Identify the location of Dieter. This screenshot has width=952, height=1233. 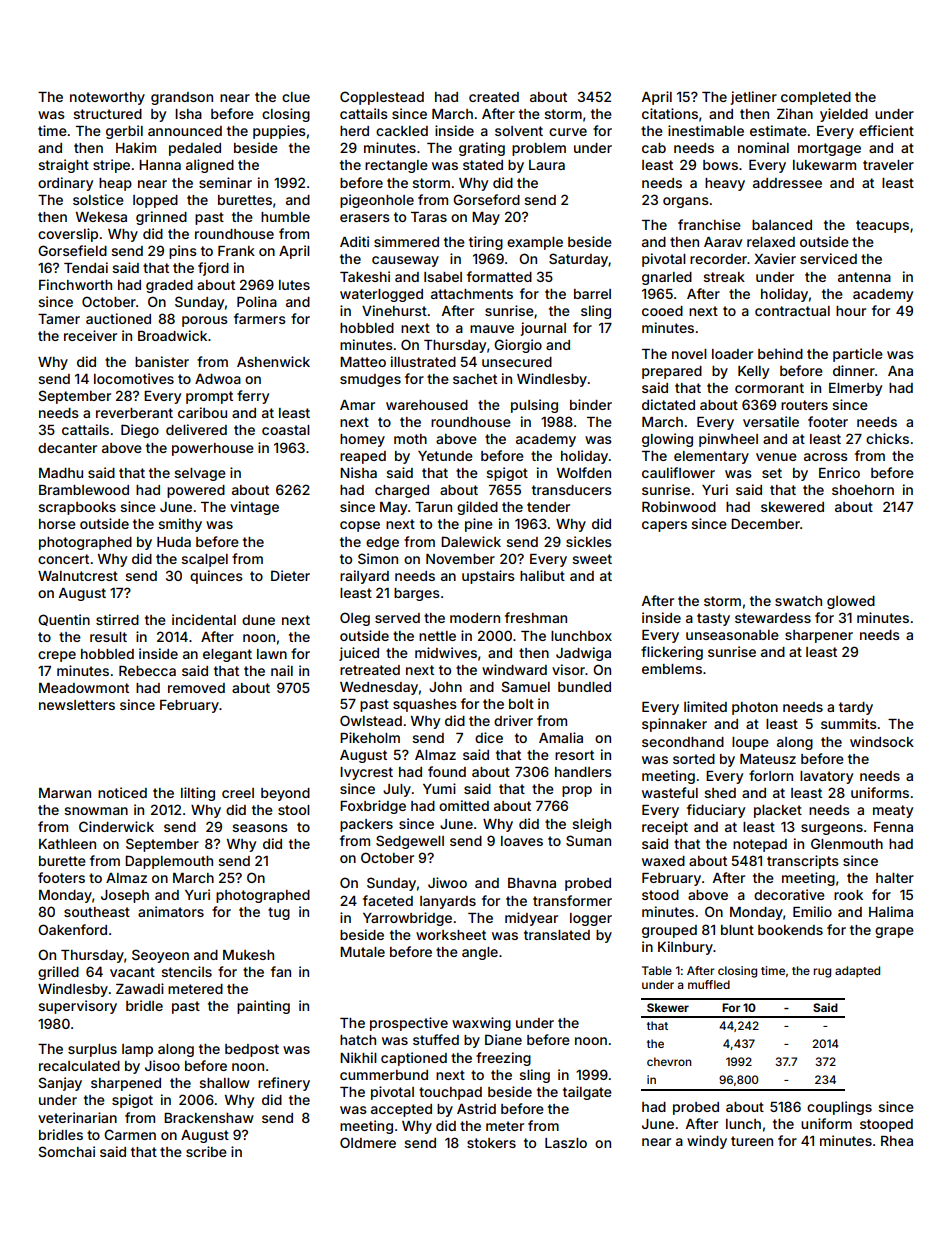
(290, 575).
